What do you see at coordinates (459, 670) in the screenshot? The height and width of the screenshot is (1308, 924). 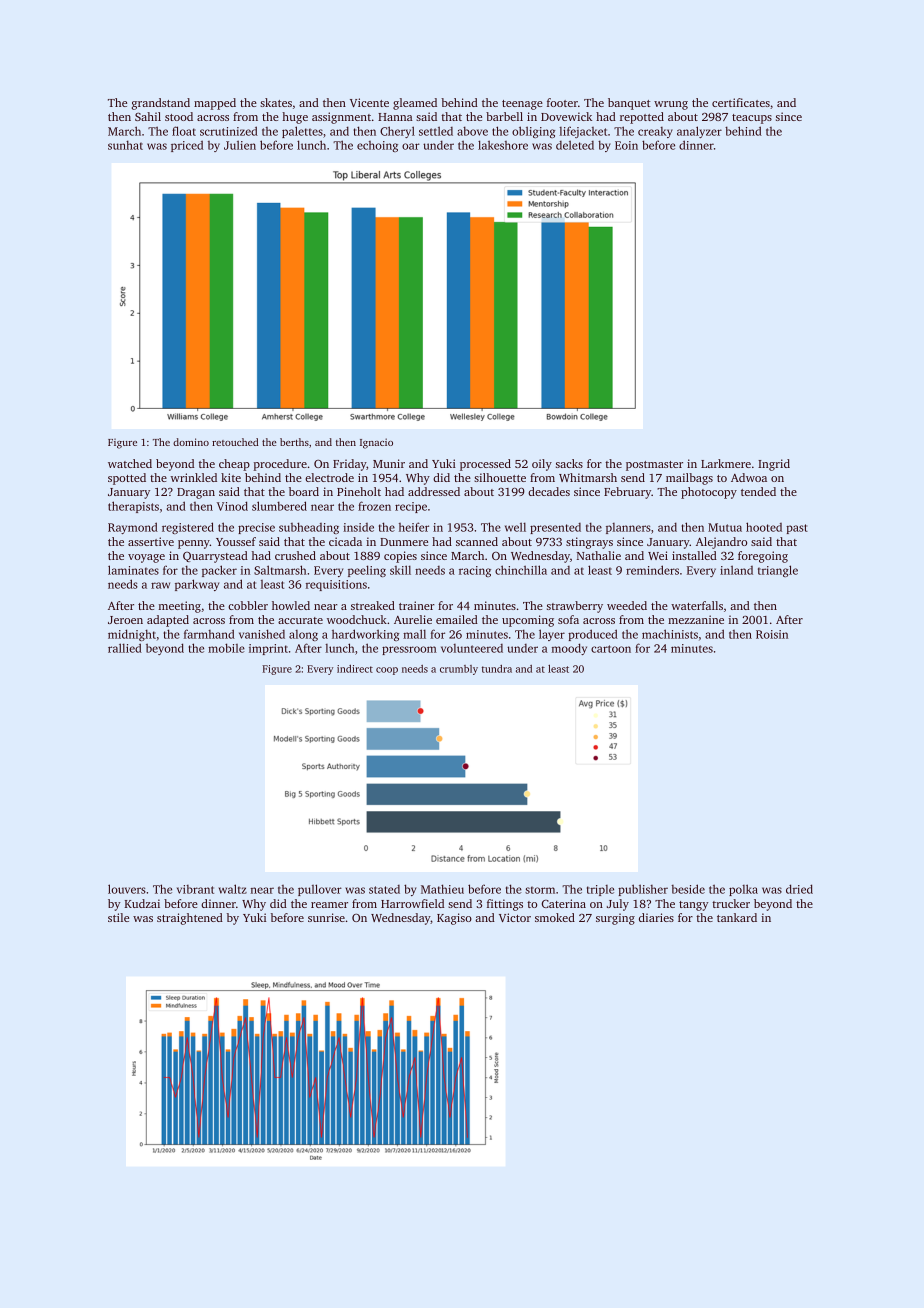 I see `crumbly` at bounding box center [459, 670].
